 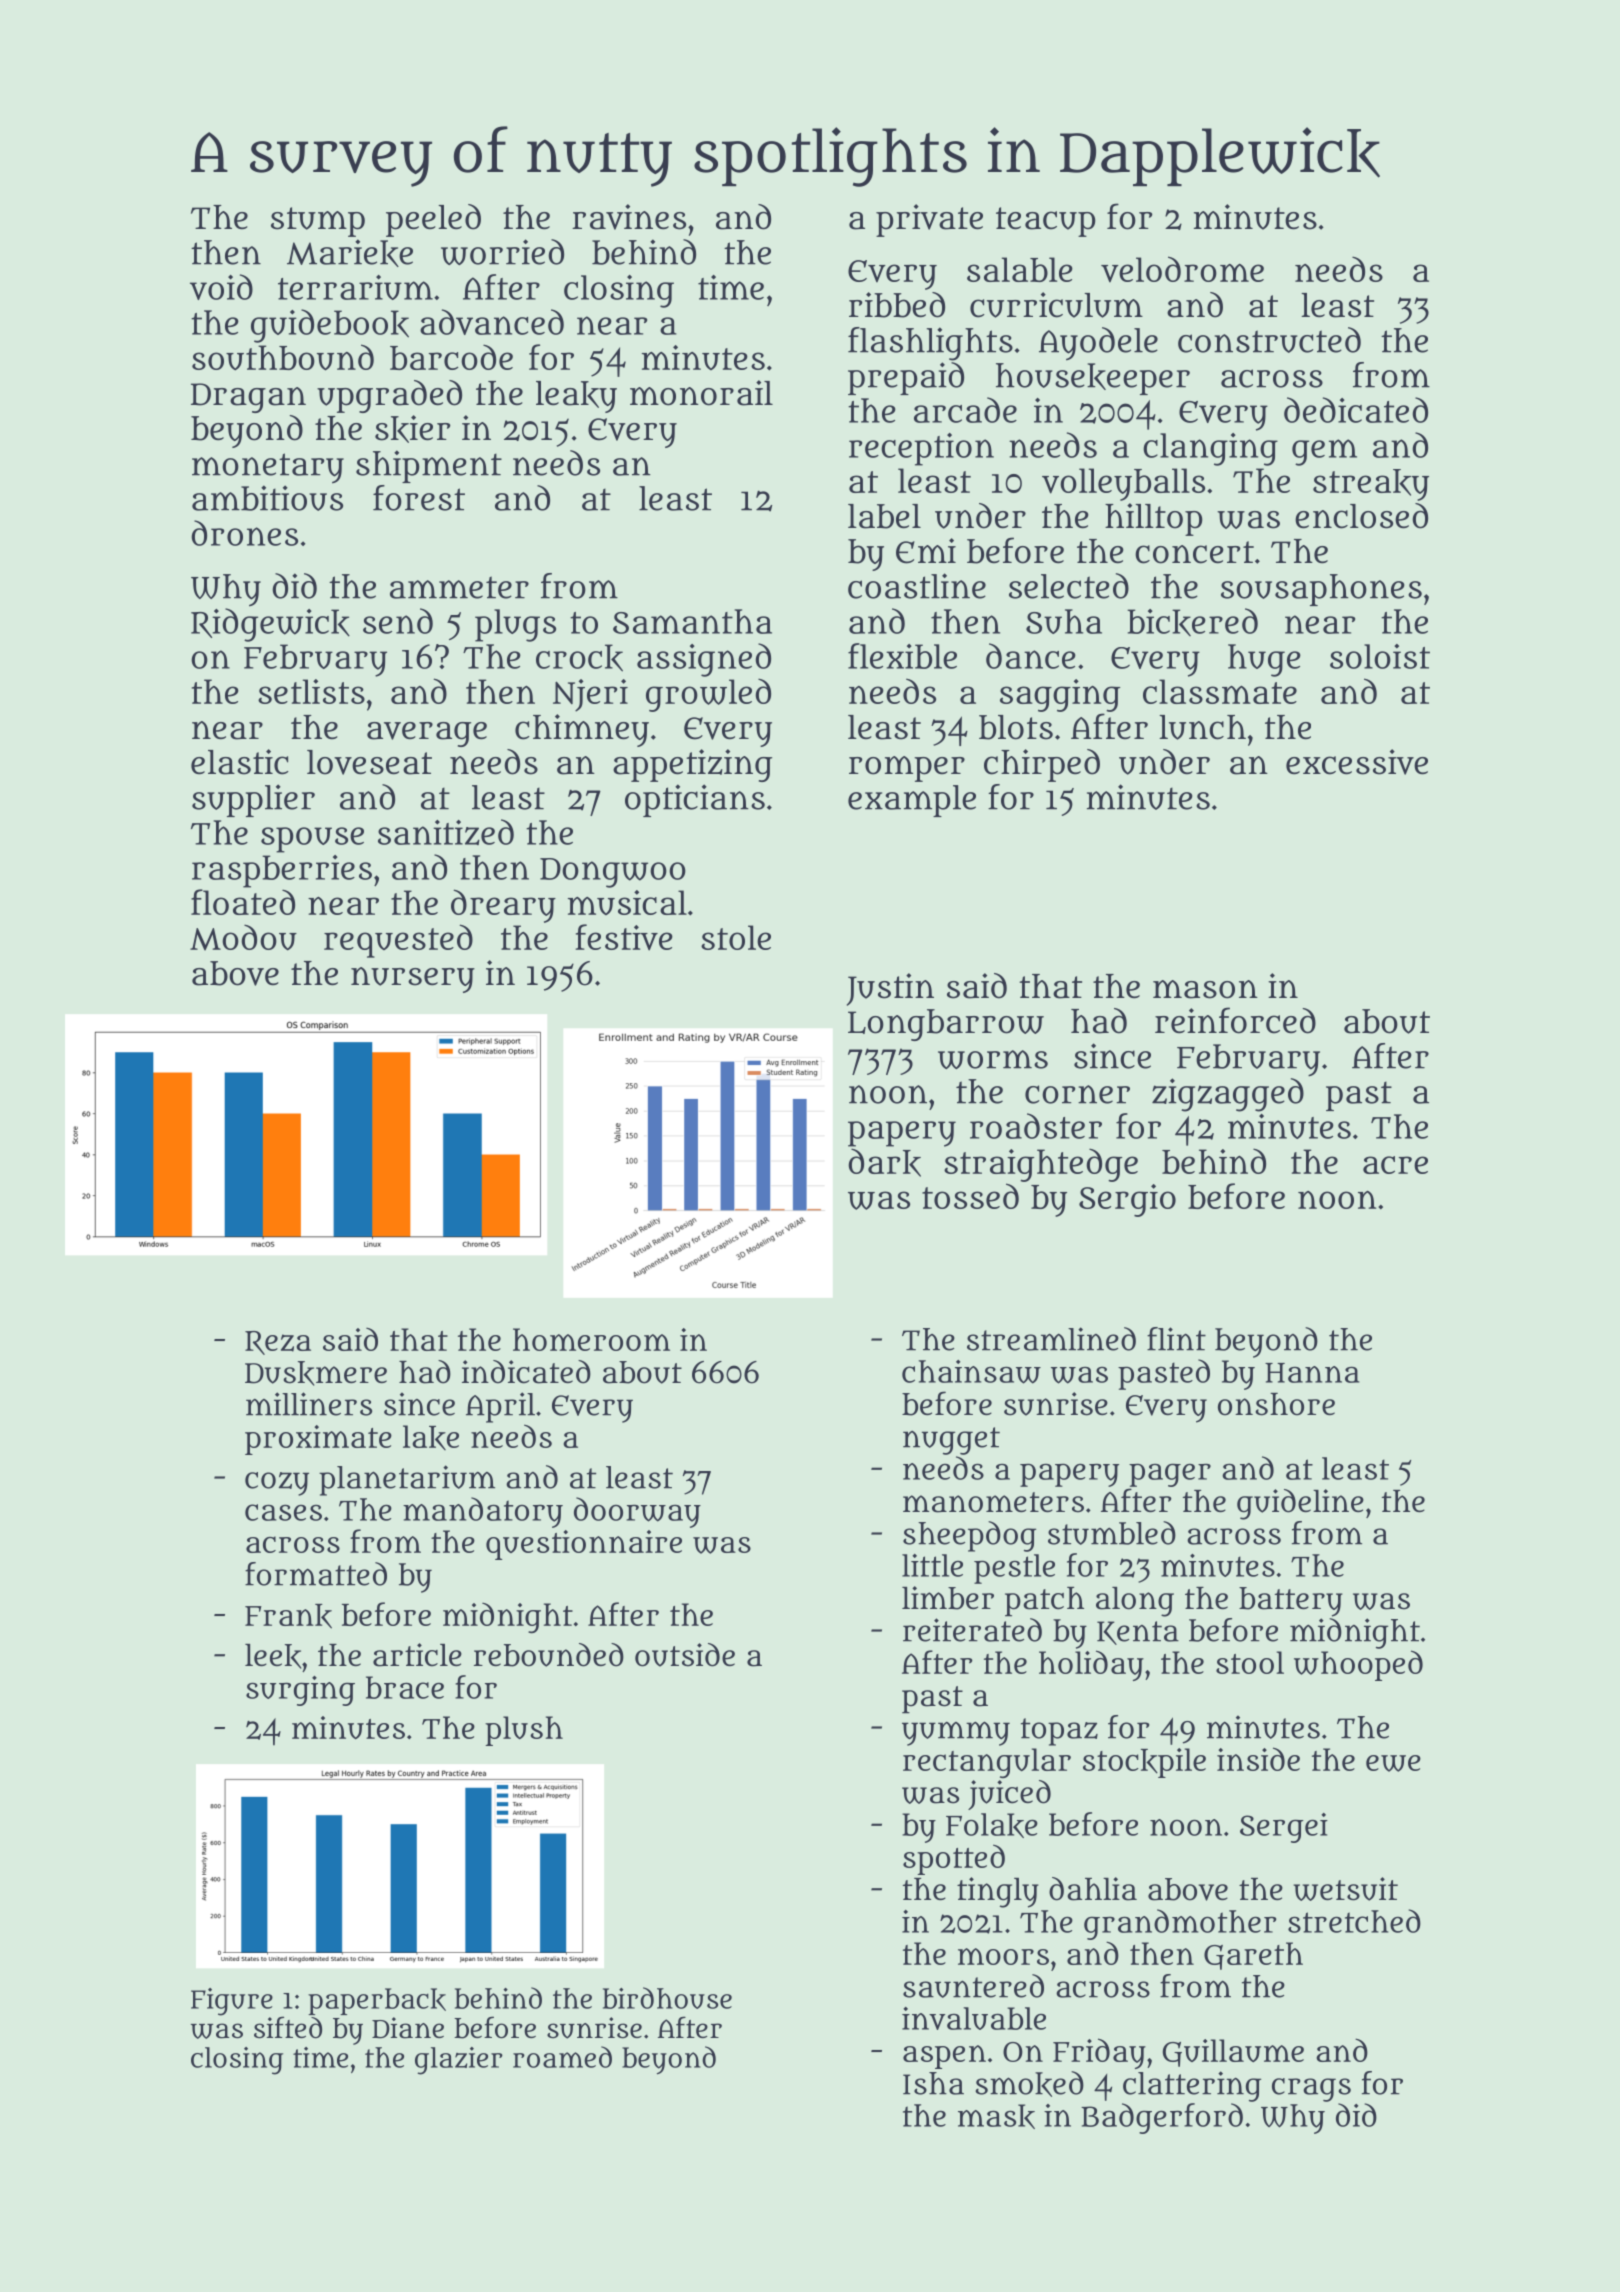 I want to click on velodrome, so click(x=1182, y=269).
